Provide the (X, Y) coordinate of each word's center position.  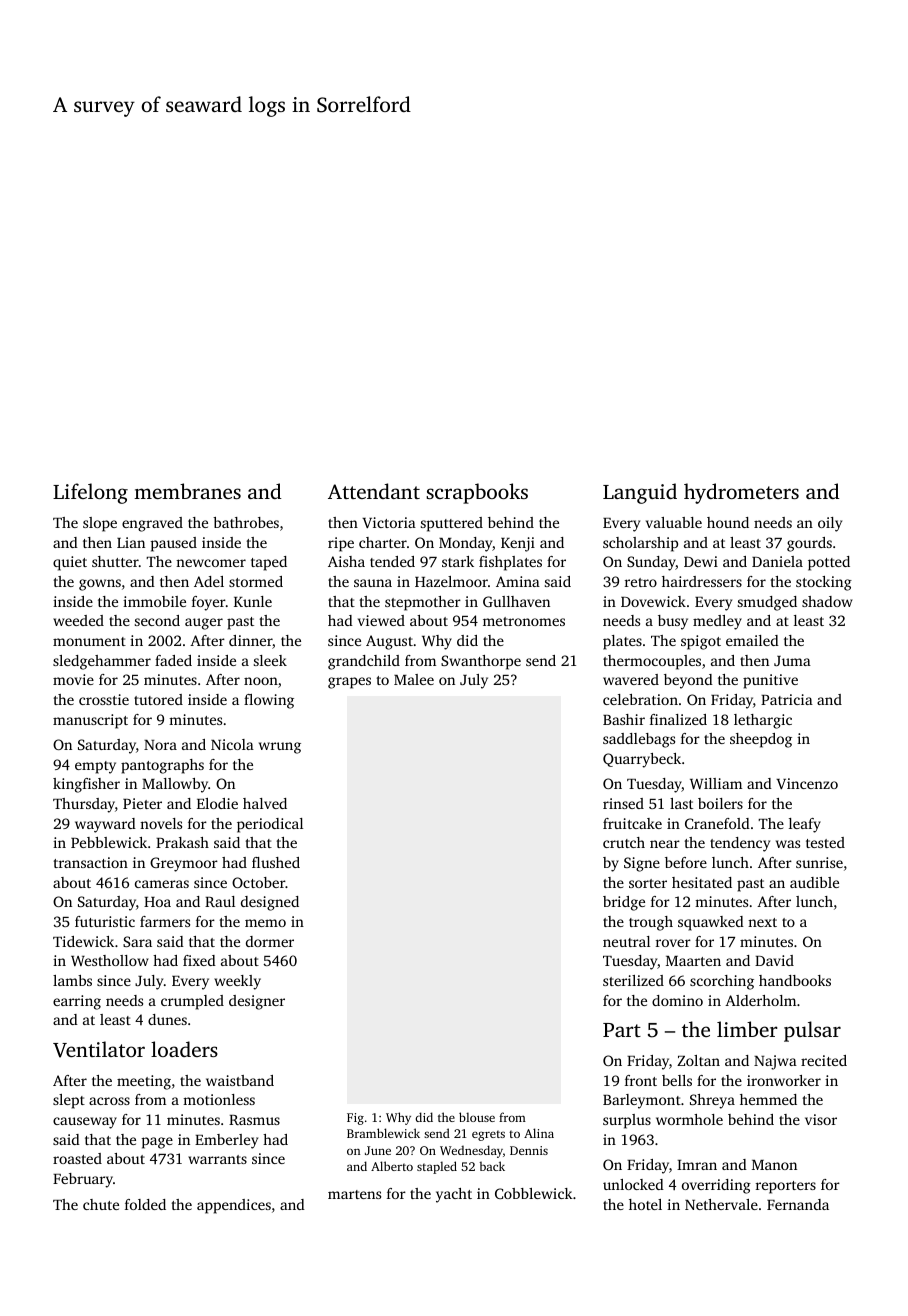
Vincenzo (807, 783)
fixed (199, 960)
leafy (805, 825)
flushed (276, 862)
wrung (280, 748)
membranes (187, 491)
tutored (158, 699)
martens (354, 1194)
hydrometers (741, 493)
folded (145, 1204)
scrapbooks (477, 493)
